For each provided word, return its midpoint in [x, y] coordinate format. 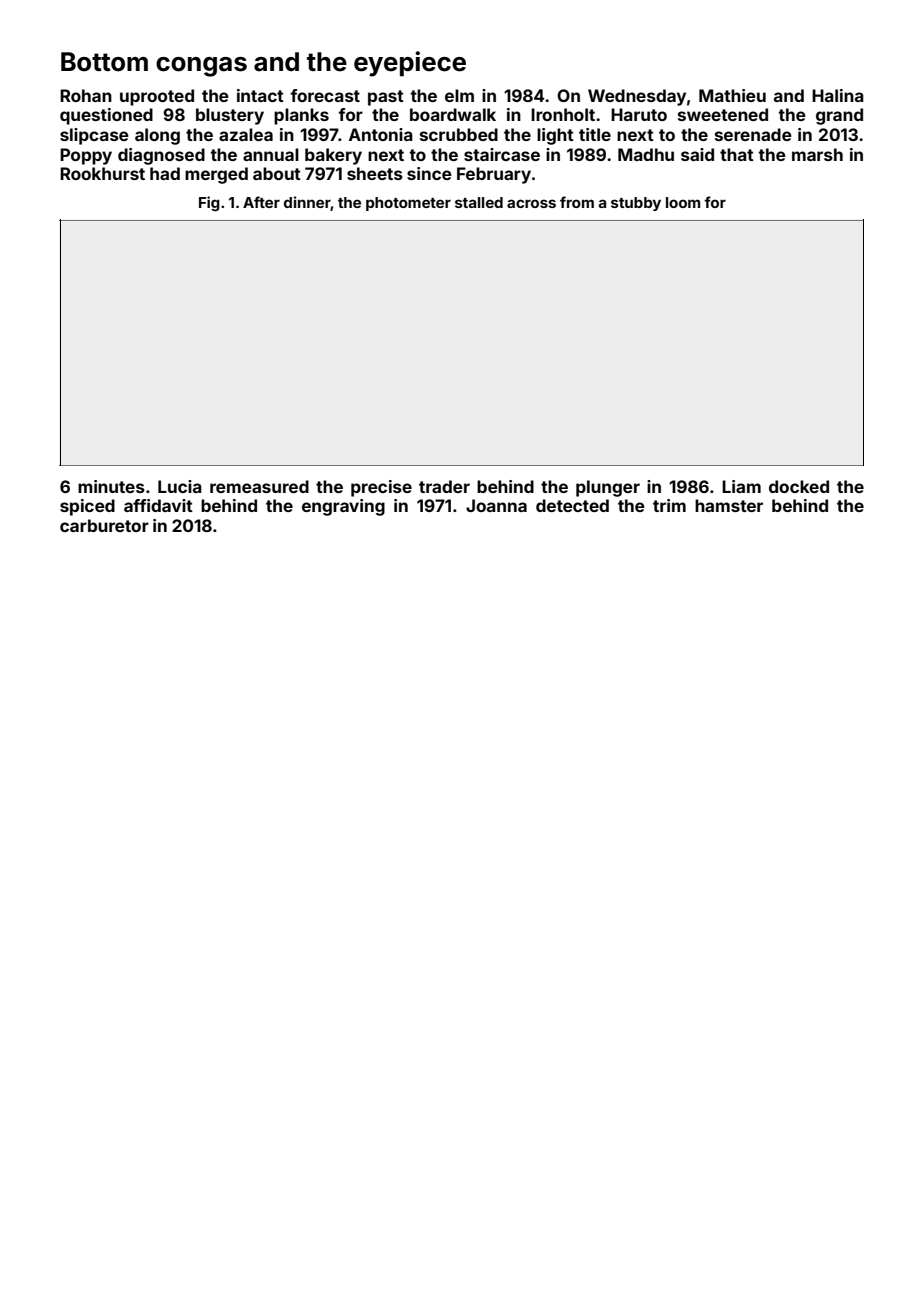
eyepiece [410, 64]
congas [201, 67]
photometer [408, 204]
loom [683, 202]
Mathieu [732, 95]
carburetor [104, 525]
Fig [209, 203]
